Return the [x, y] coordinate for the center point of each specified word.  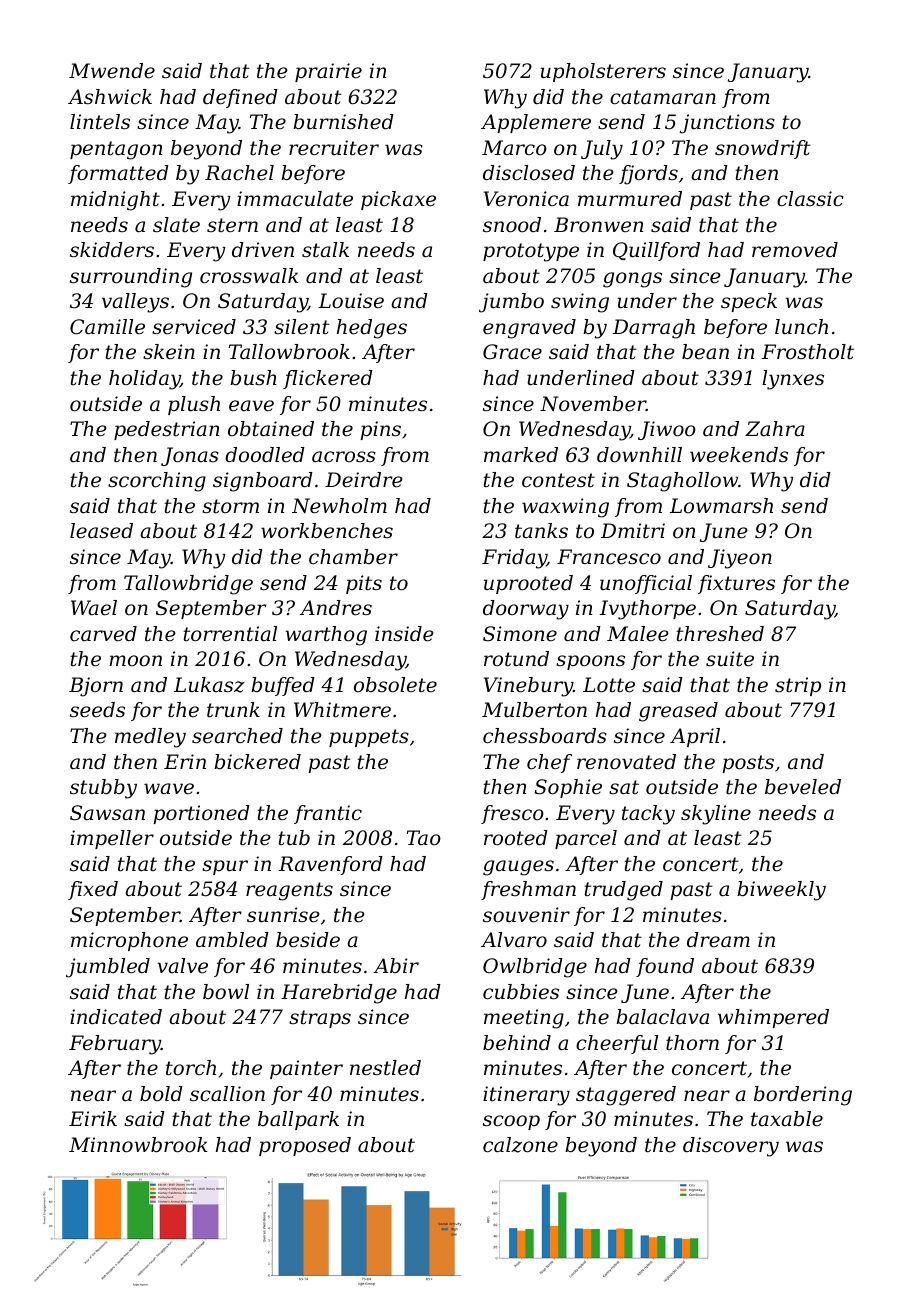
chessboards [545, 736]
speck [749, 302]
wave [169, 789]
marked [521, 455]
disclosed [529, 173]
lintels [100, 122]
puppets [369, 738]
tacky [648, 815]
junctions [727, 124]
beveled [803, 787]
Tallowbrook [289, 352]
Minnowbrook [138, 1145]
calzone [520, 1145]
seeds [97, 710]
